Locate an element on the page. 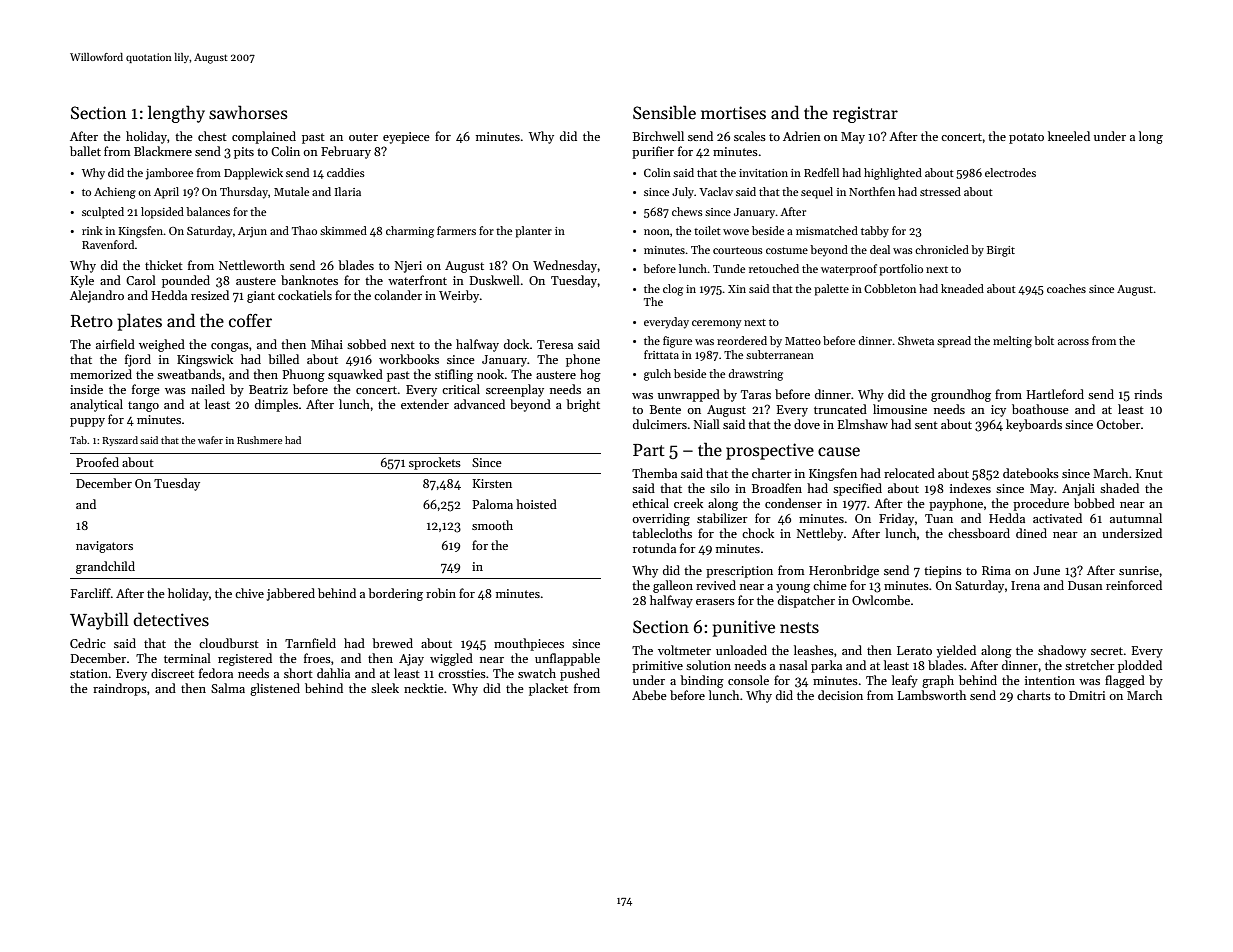  sunrise is located at coordinates (1139, 570).
